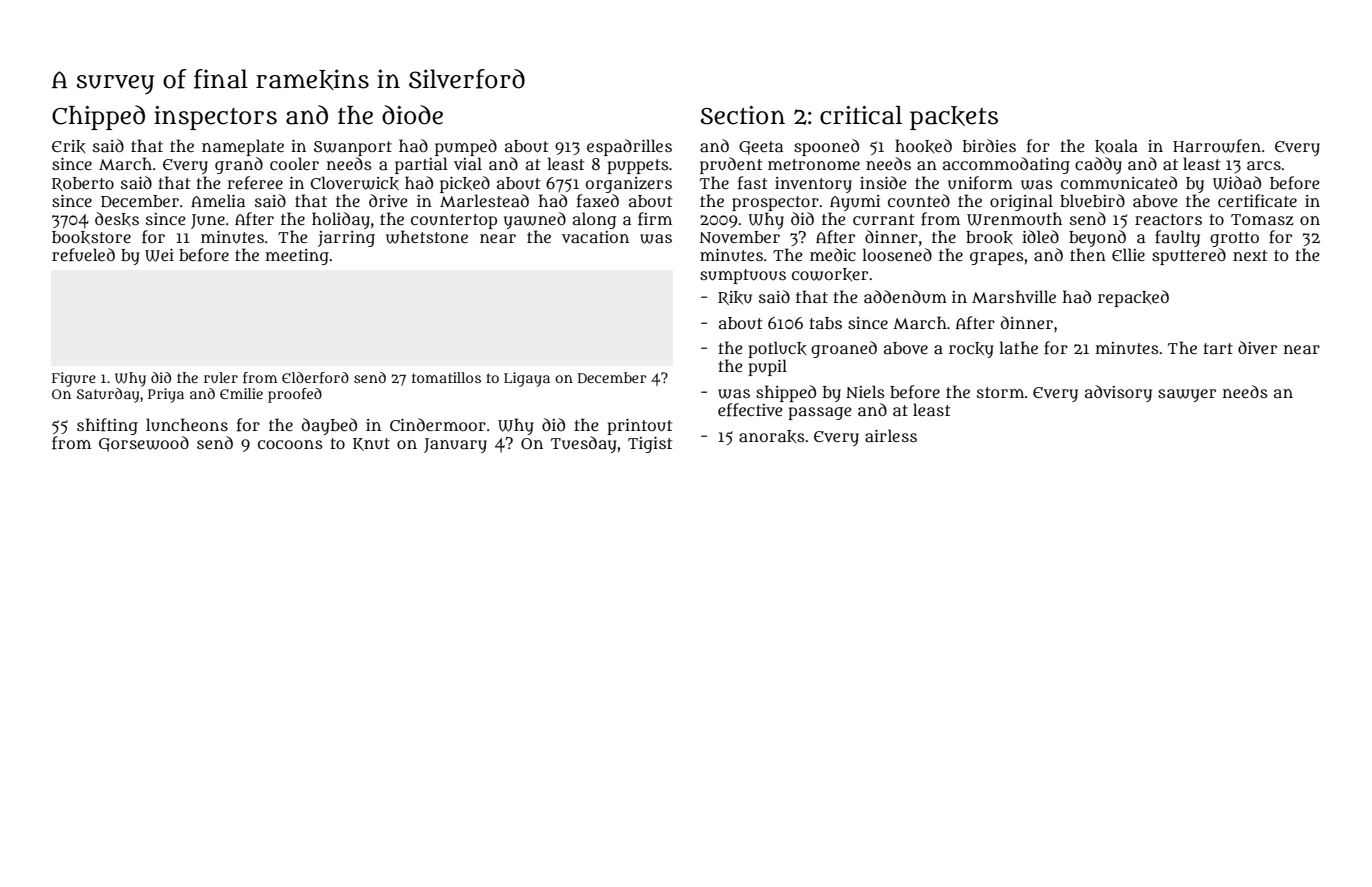 The image size is (1372, 887). What do you see at coordinates (144, 444) in the screenshot?
I see `Gorsewood` at bounding box center [144, 444].
